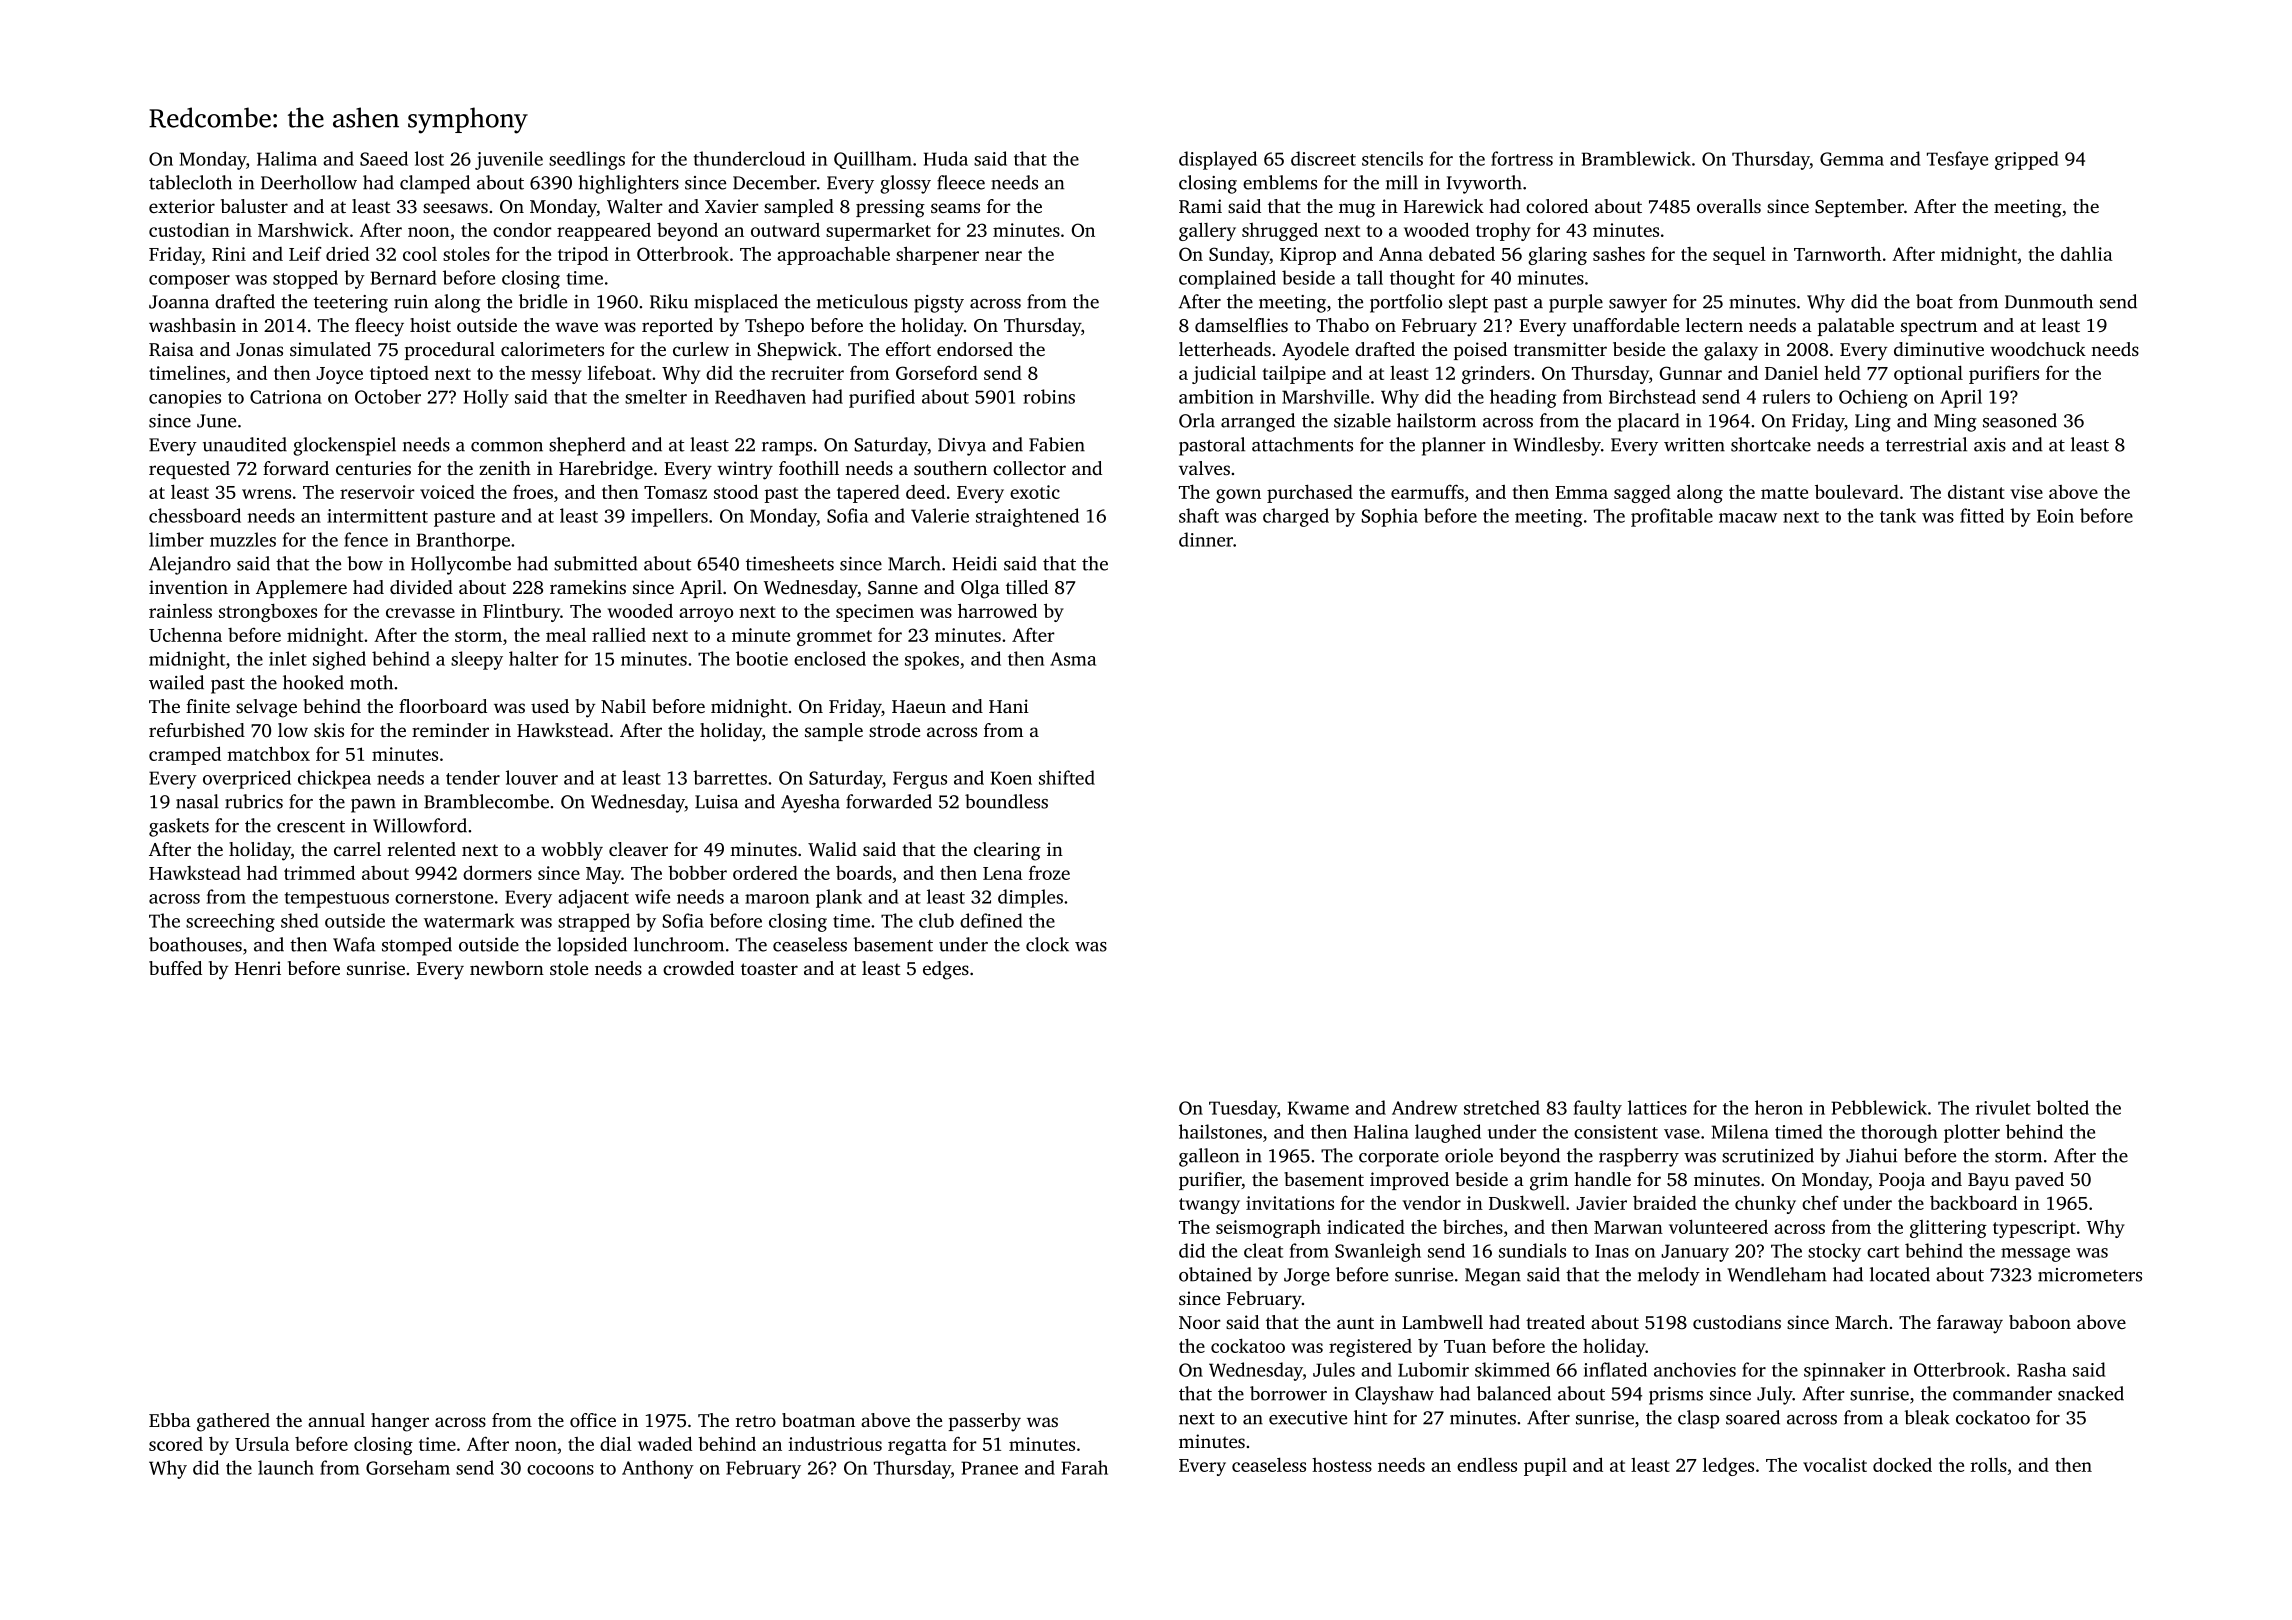 The height and width of the screenshot is (1620, 2292). What do you see at coordinates (1209, 1206) in the screenshot?
I see `twangy` at bounding box center [1209, 1206].
